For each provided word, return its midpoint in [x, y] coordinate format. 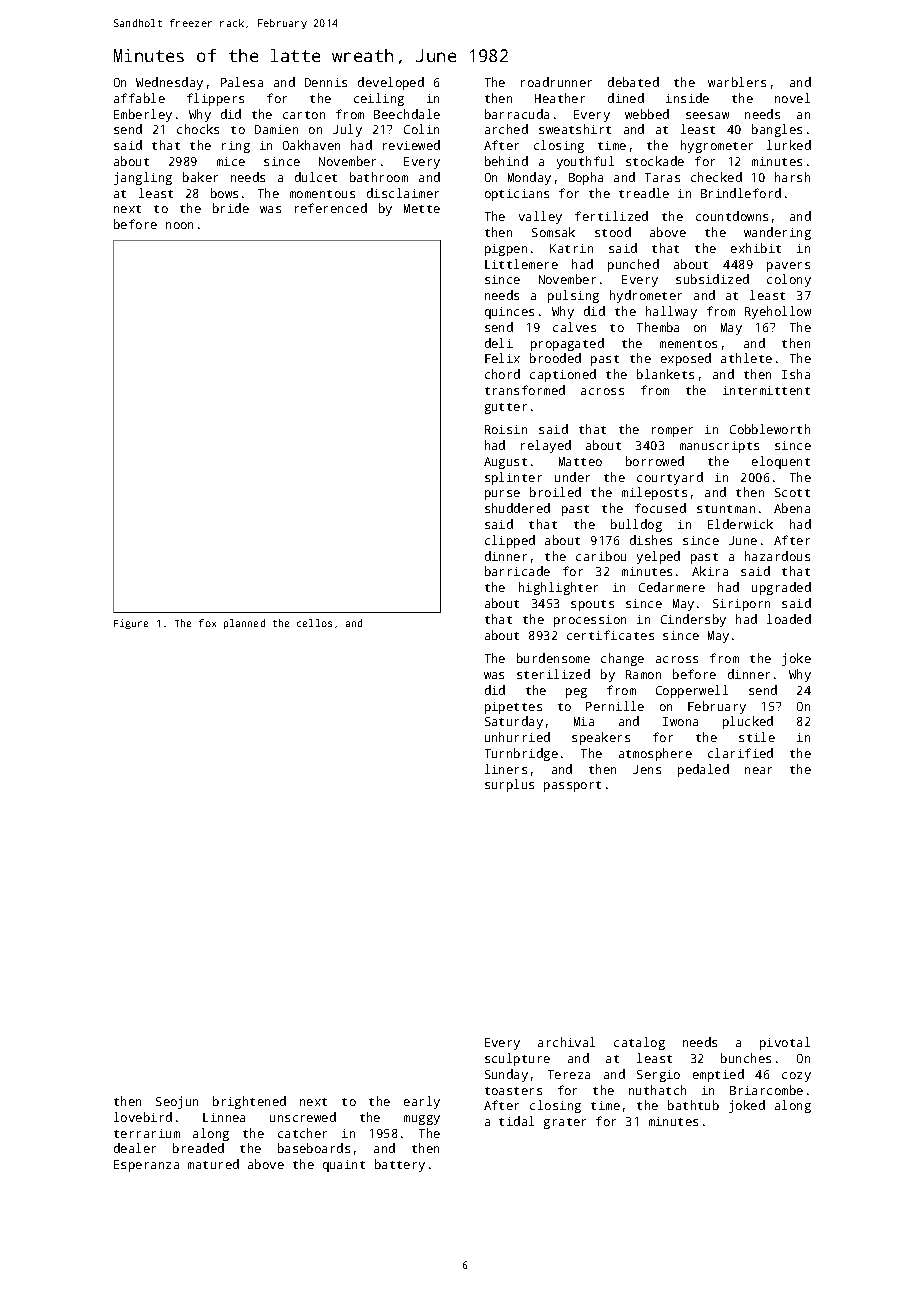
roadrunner [556, 82]
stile [757, 737]
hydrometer [646, 296]
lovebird [143, 1117]
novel [792, 98]
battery [400, 1165]
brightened [249, 1102]
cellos [314, 623]
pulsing [573, 296]
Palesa [242, 82]
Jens [647, 769]
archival [566, 1042]
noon [179, 225]
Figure [131, 624]
